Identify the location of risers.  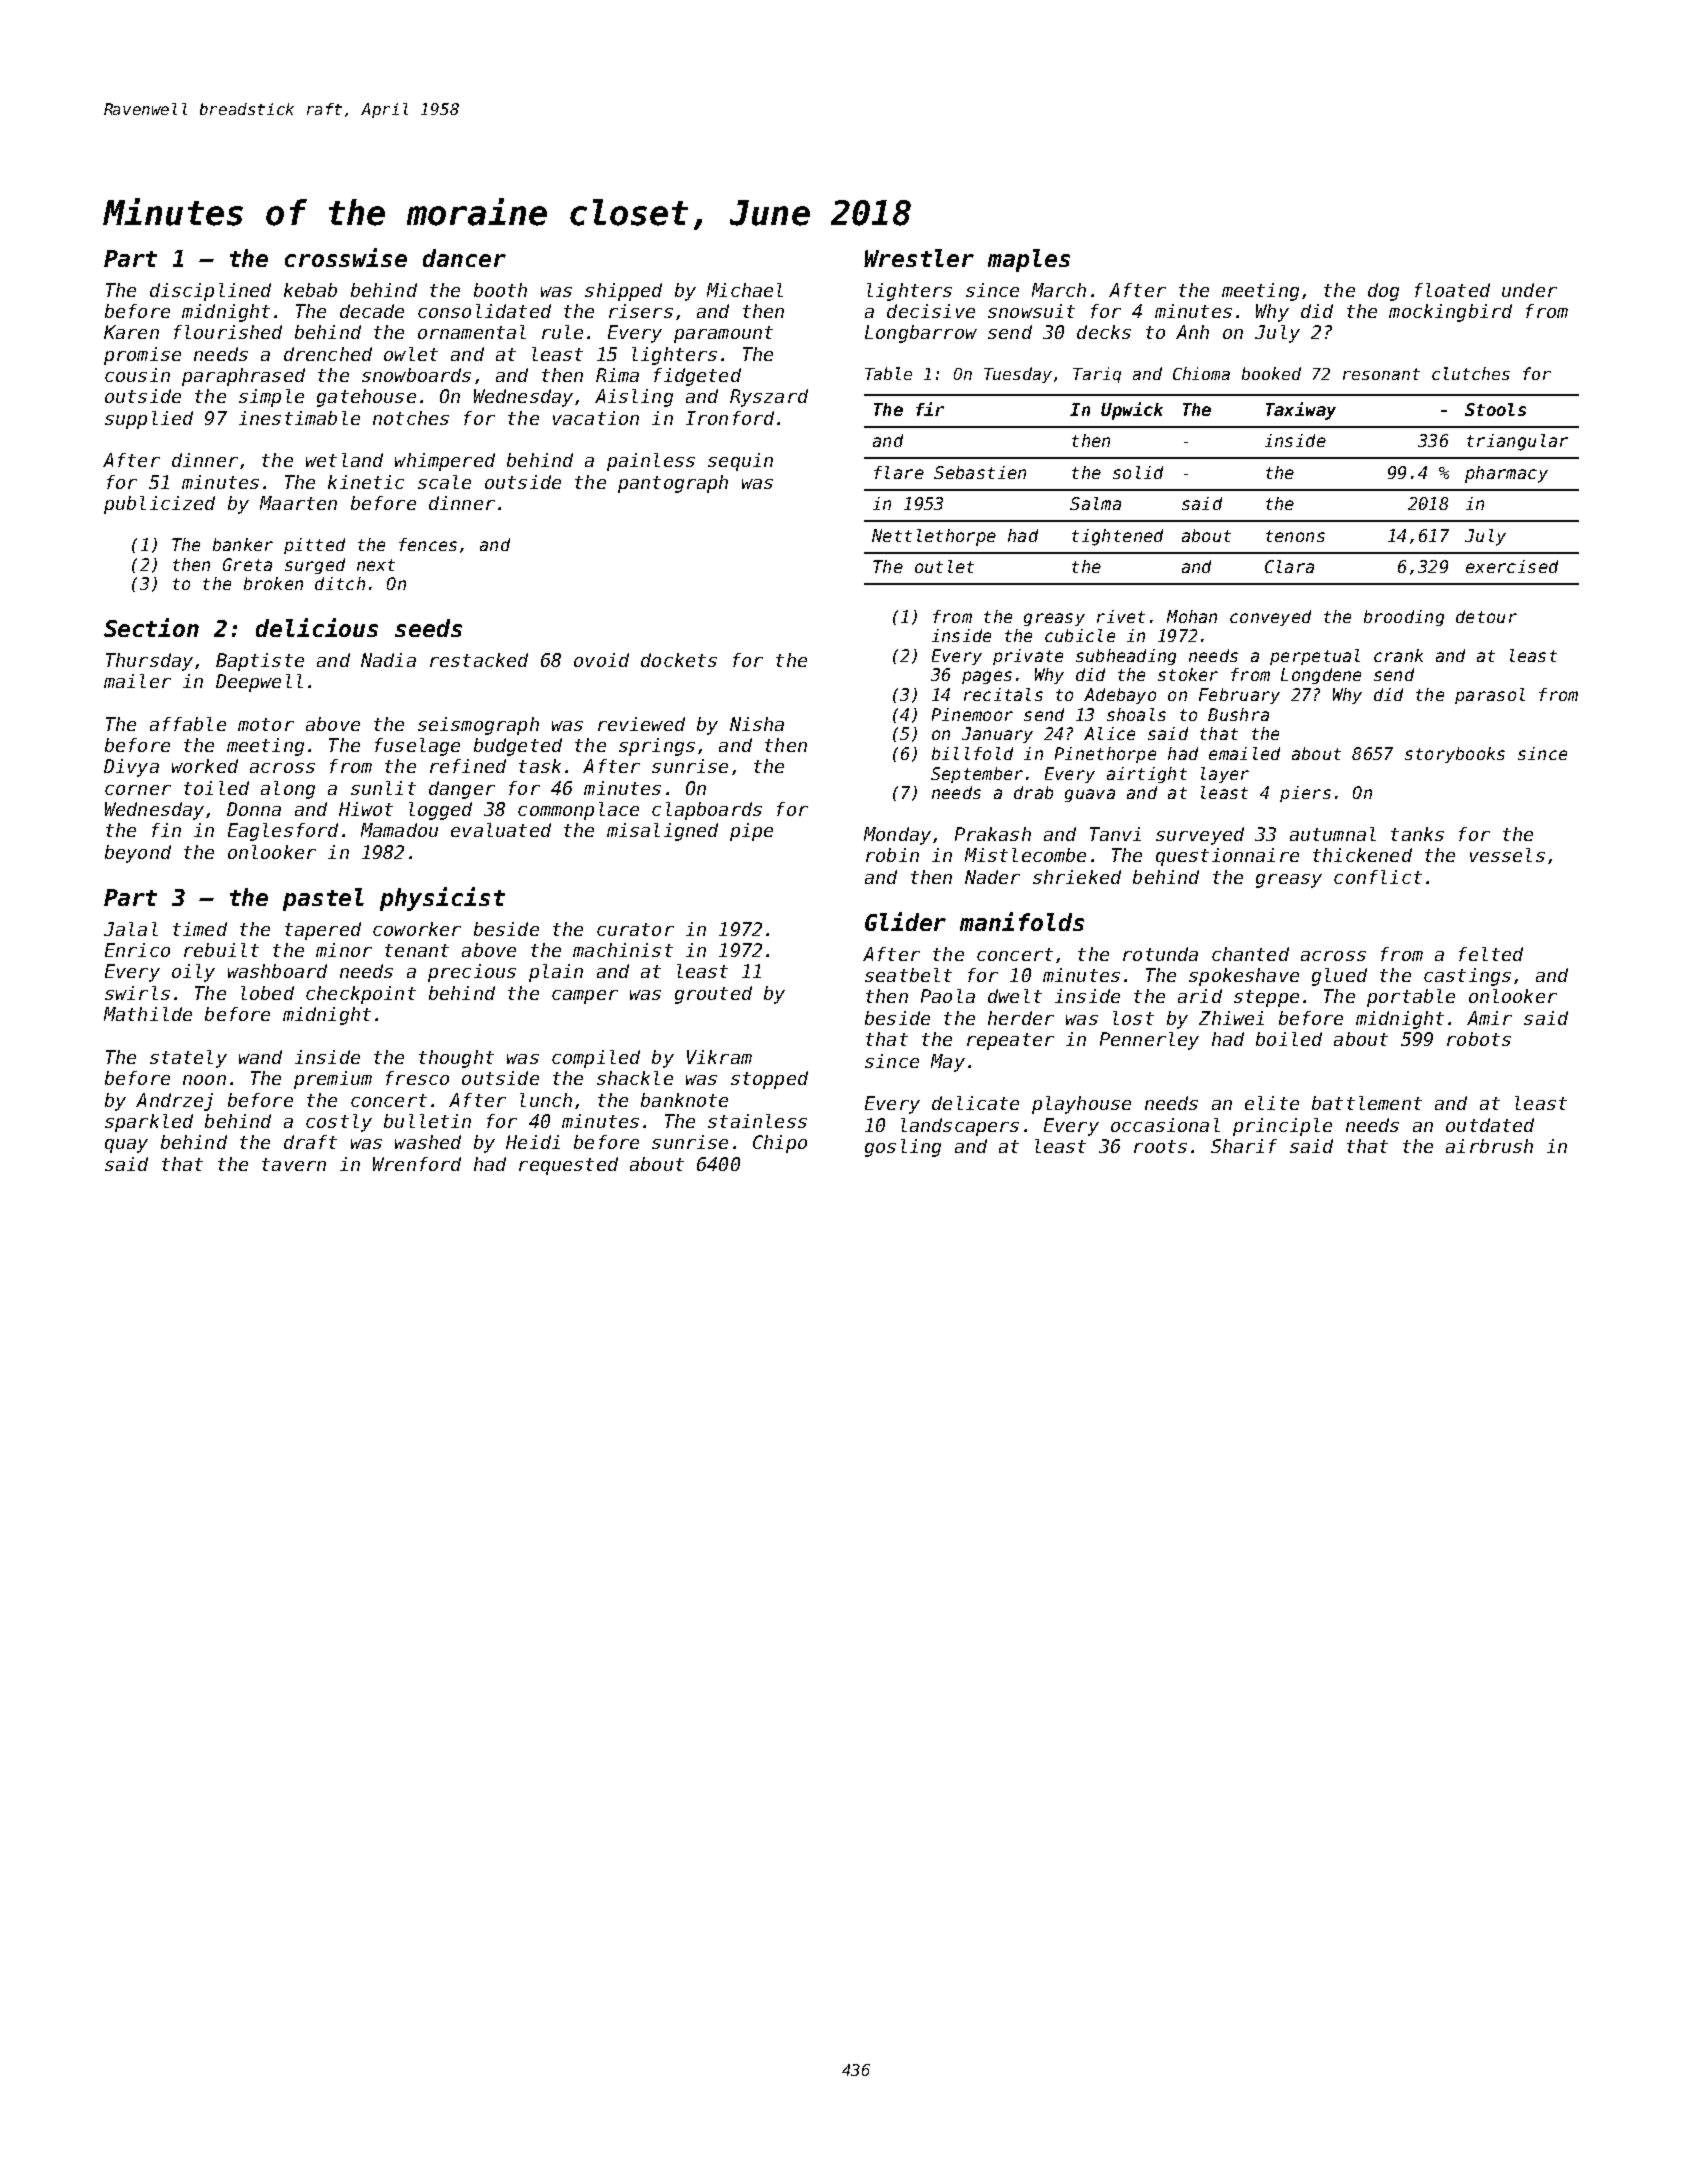
(641, 311).
